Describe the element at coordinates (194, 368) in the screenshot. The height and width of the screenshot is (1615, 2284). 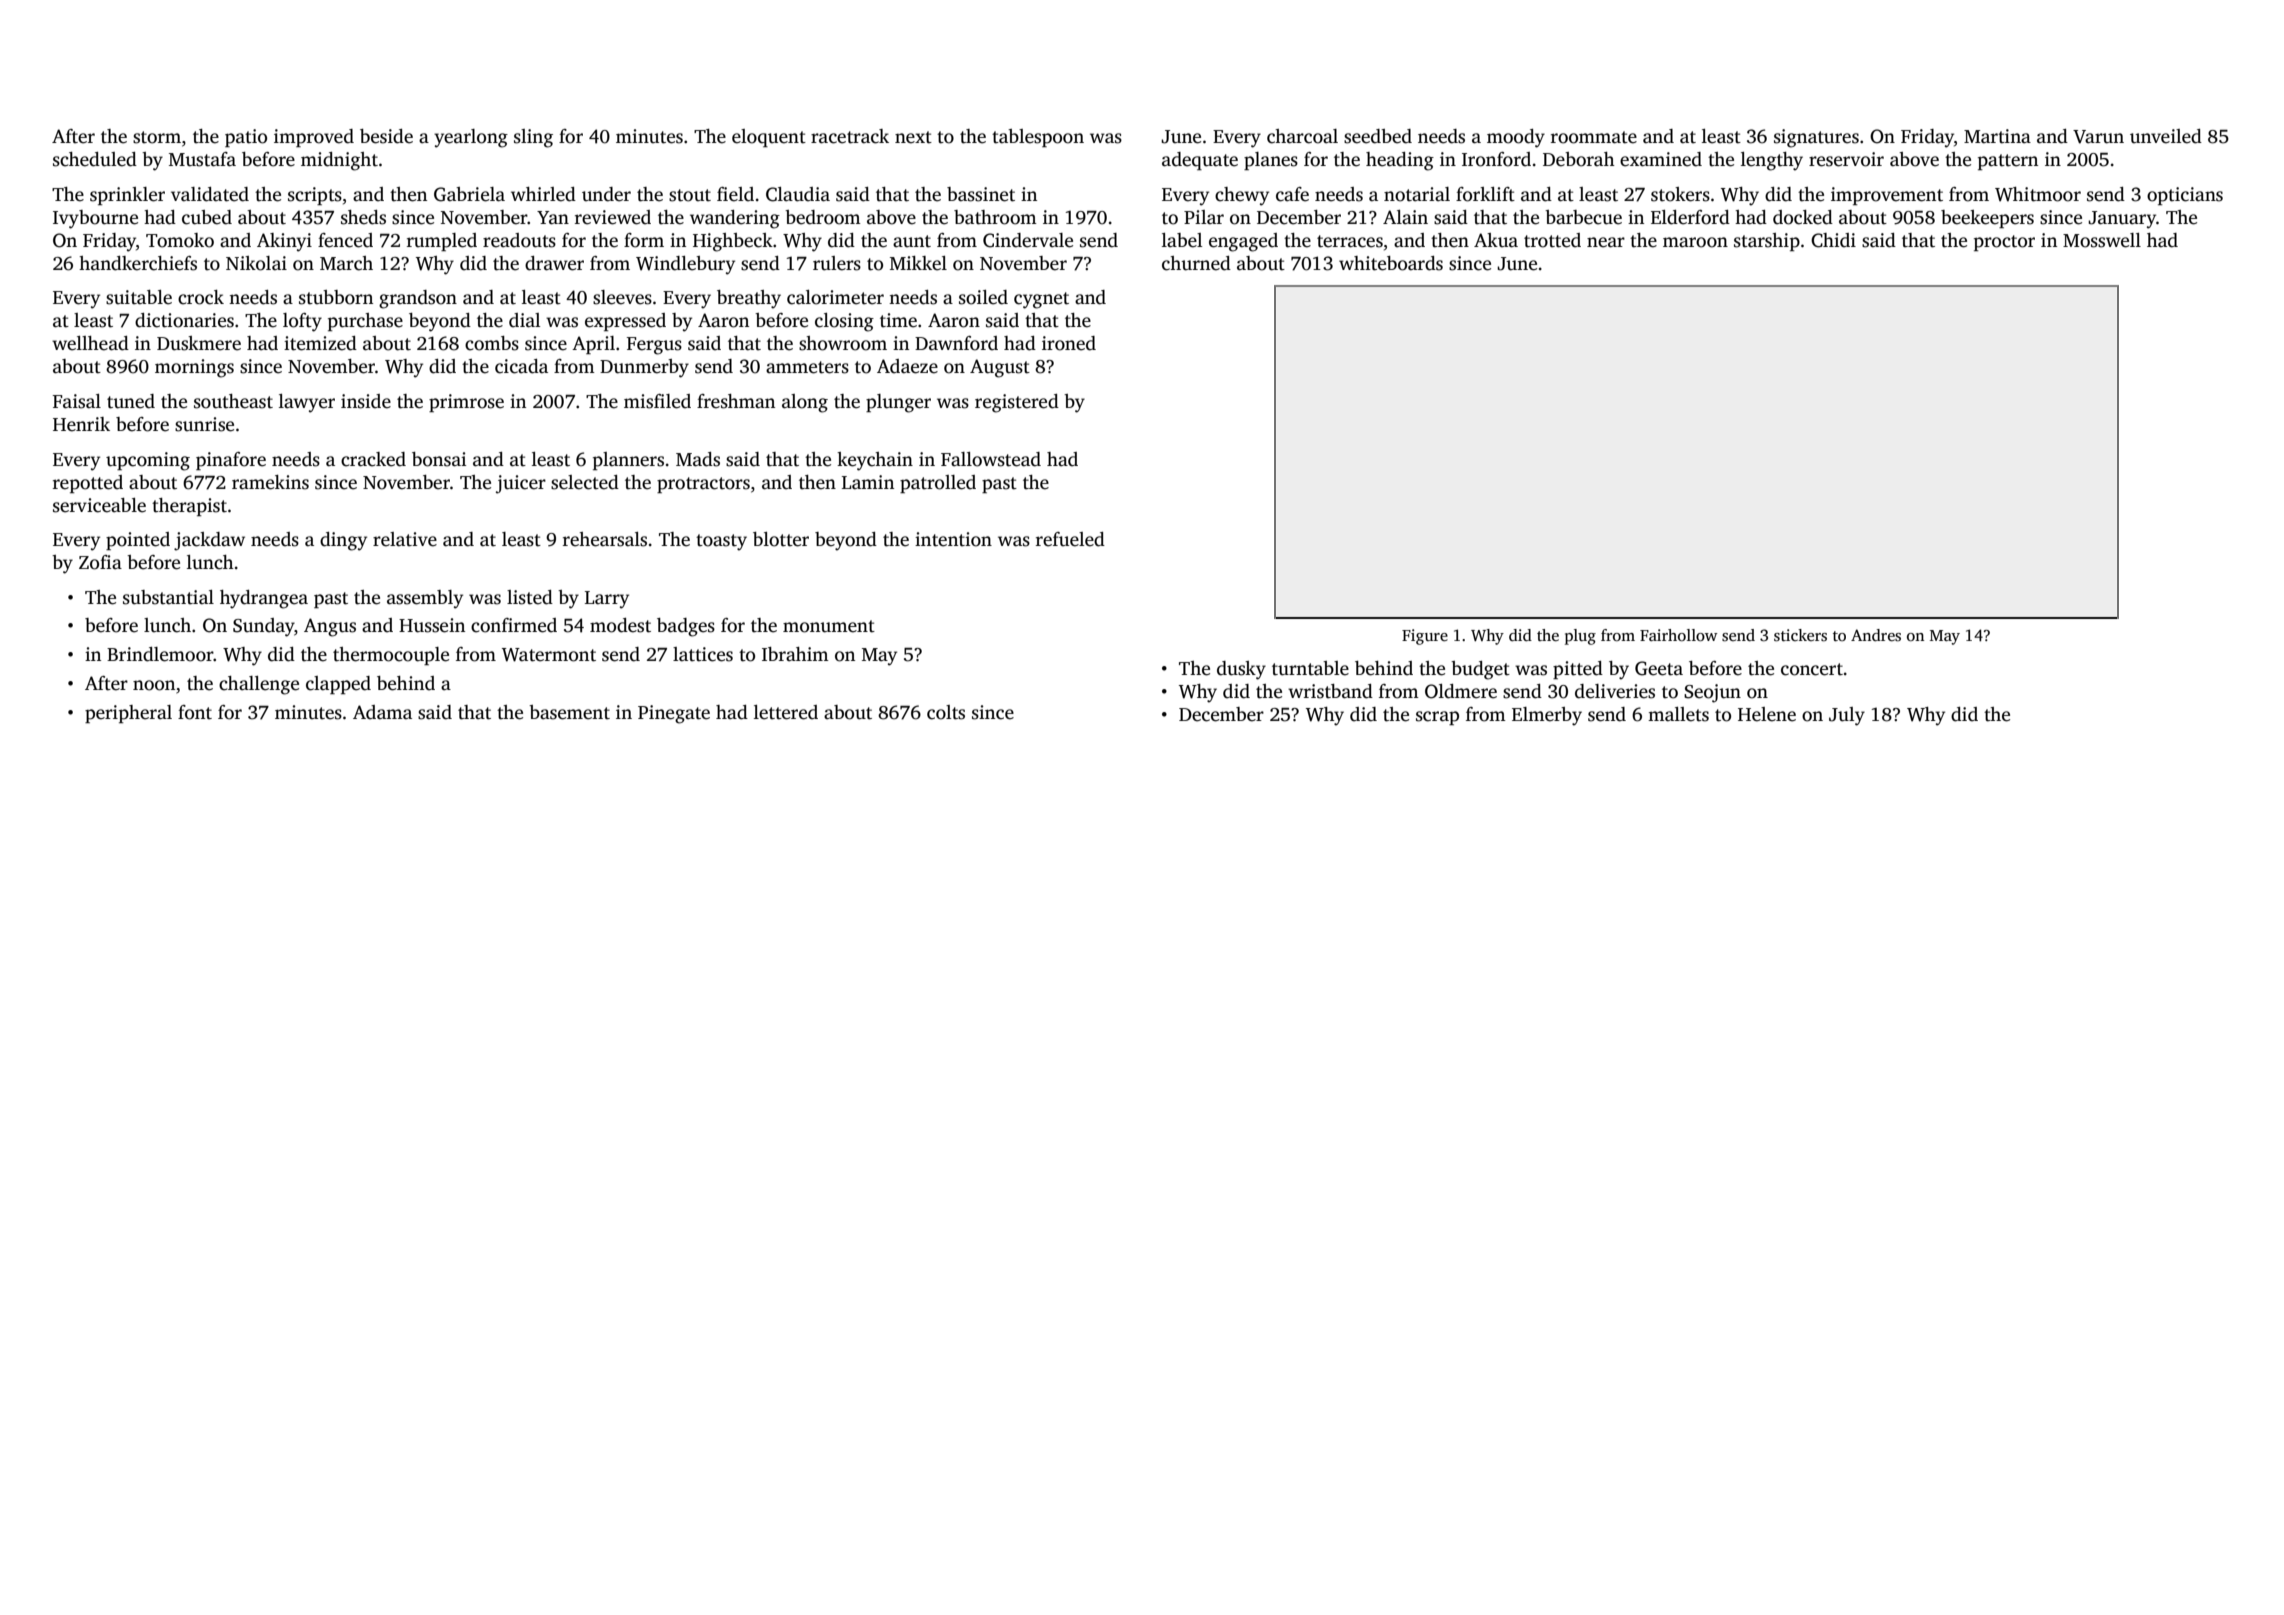
I see `mornings` at that location.
